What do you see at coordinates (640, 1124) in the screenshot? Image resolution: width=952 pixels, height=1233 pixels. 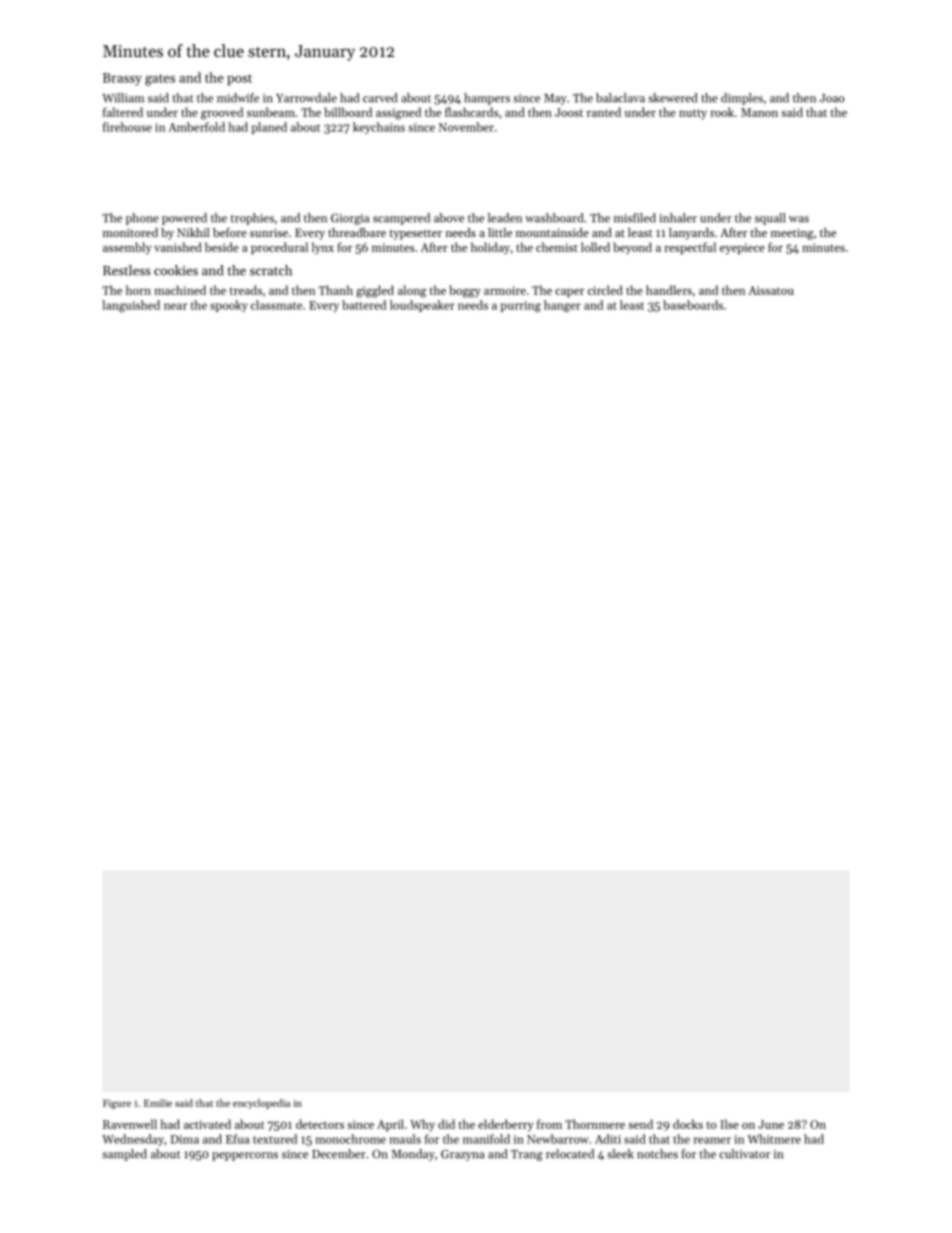 I see `send` at bounding box center [640, 1124].
